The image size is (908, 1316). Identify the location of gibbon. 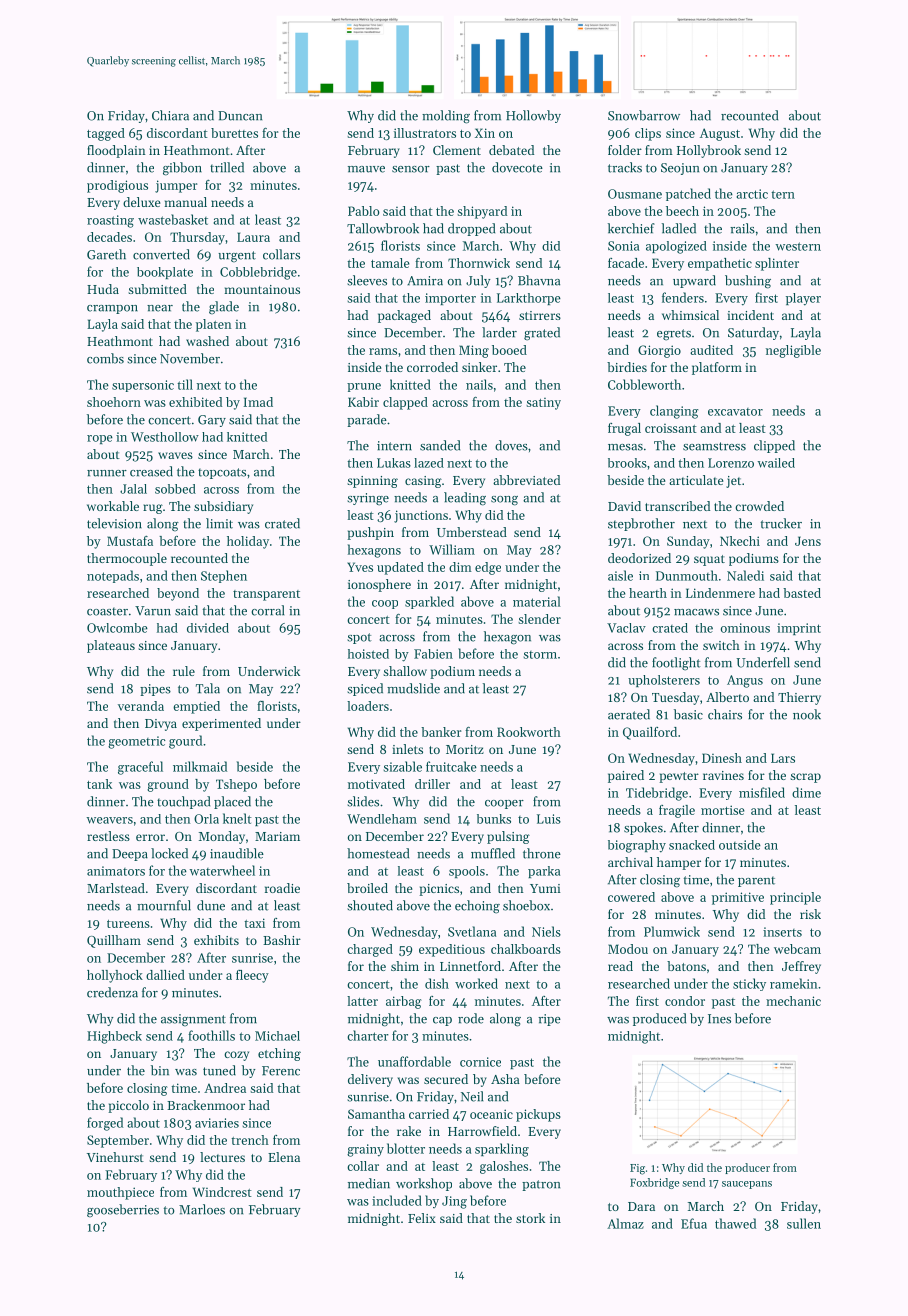
(182, 169).
